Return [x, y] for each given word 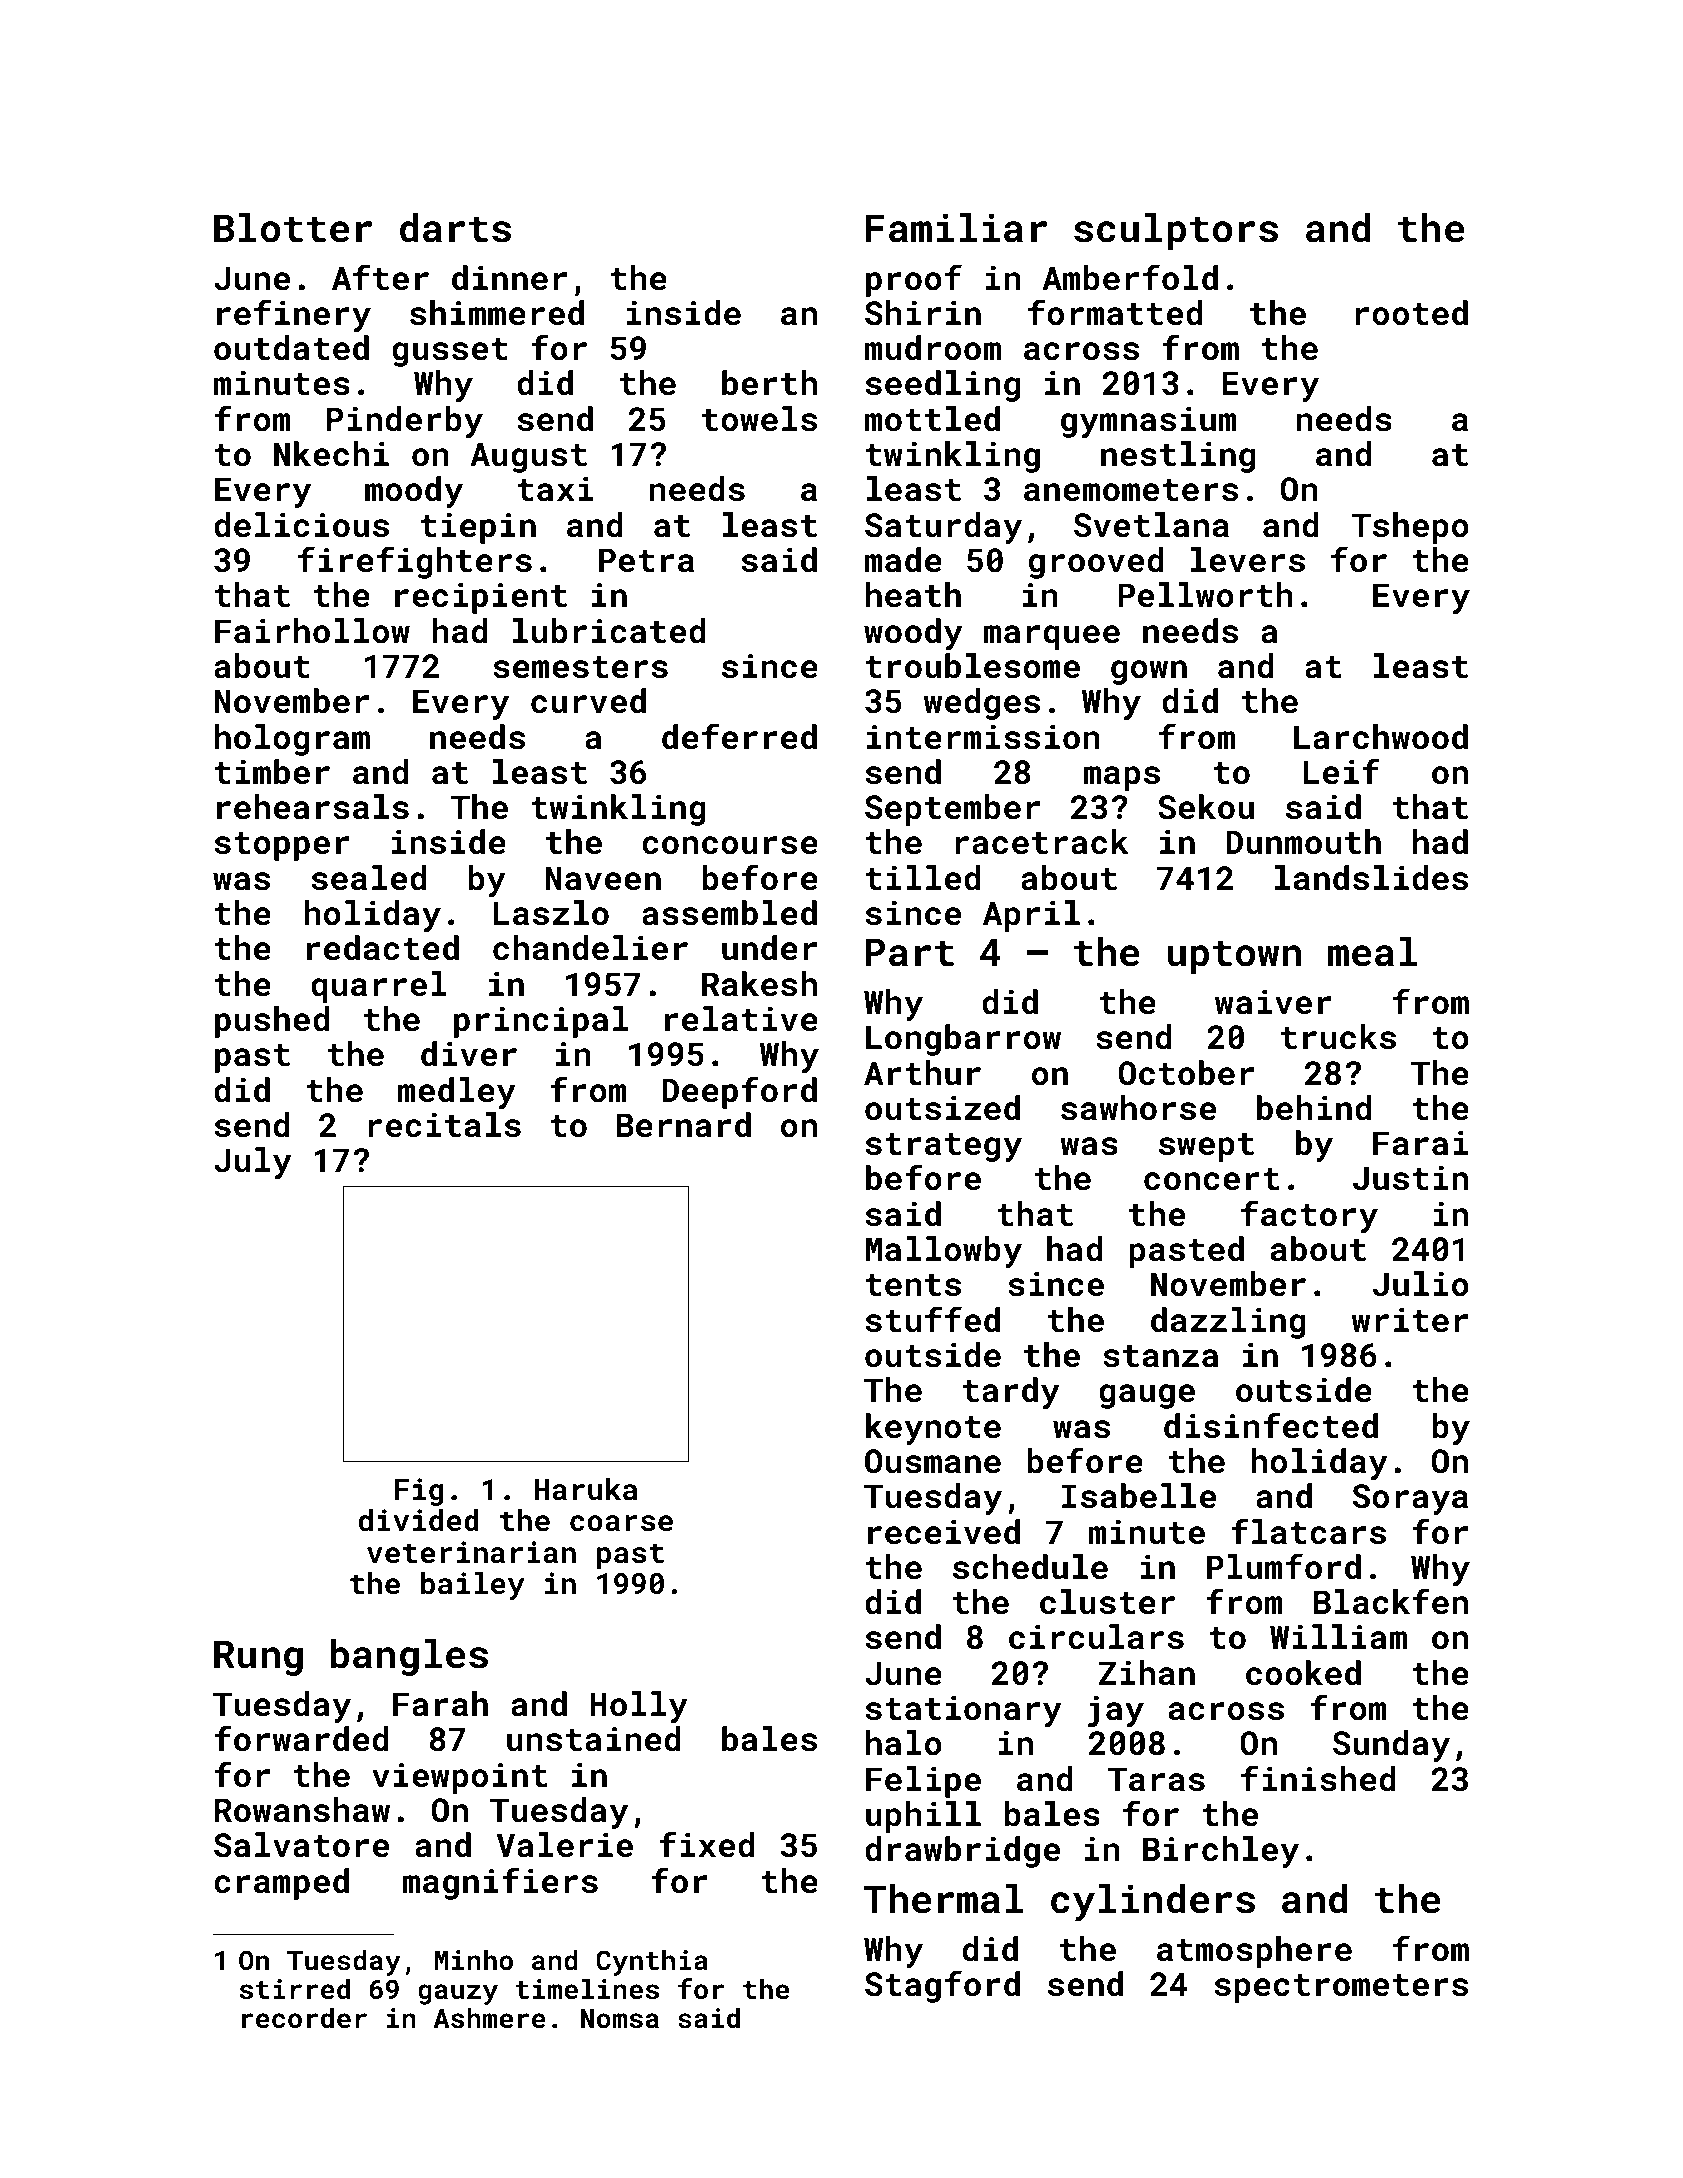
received [944, 1532]
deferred [739, 736]
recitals [444, 1125]
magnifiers [500, 1883]
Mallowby [944, 1252]
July [253, 1163]
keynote [933, 1429]
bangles [409, 1657]
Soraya [1410, 1499]
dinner [509, 278]
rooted [1412, 313]
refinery [294, 315]
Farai [1420, 1143]
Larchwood [1381, 737]
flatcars [1308, 1531]
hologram [292, 740]
